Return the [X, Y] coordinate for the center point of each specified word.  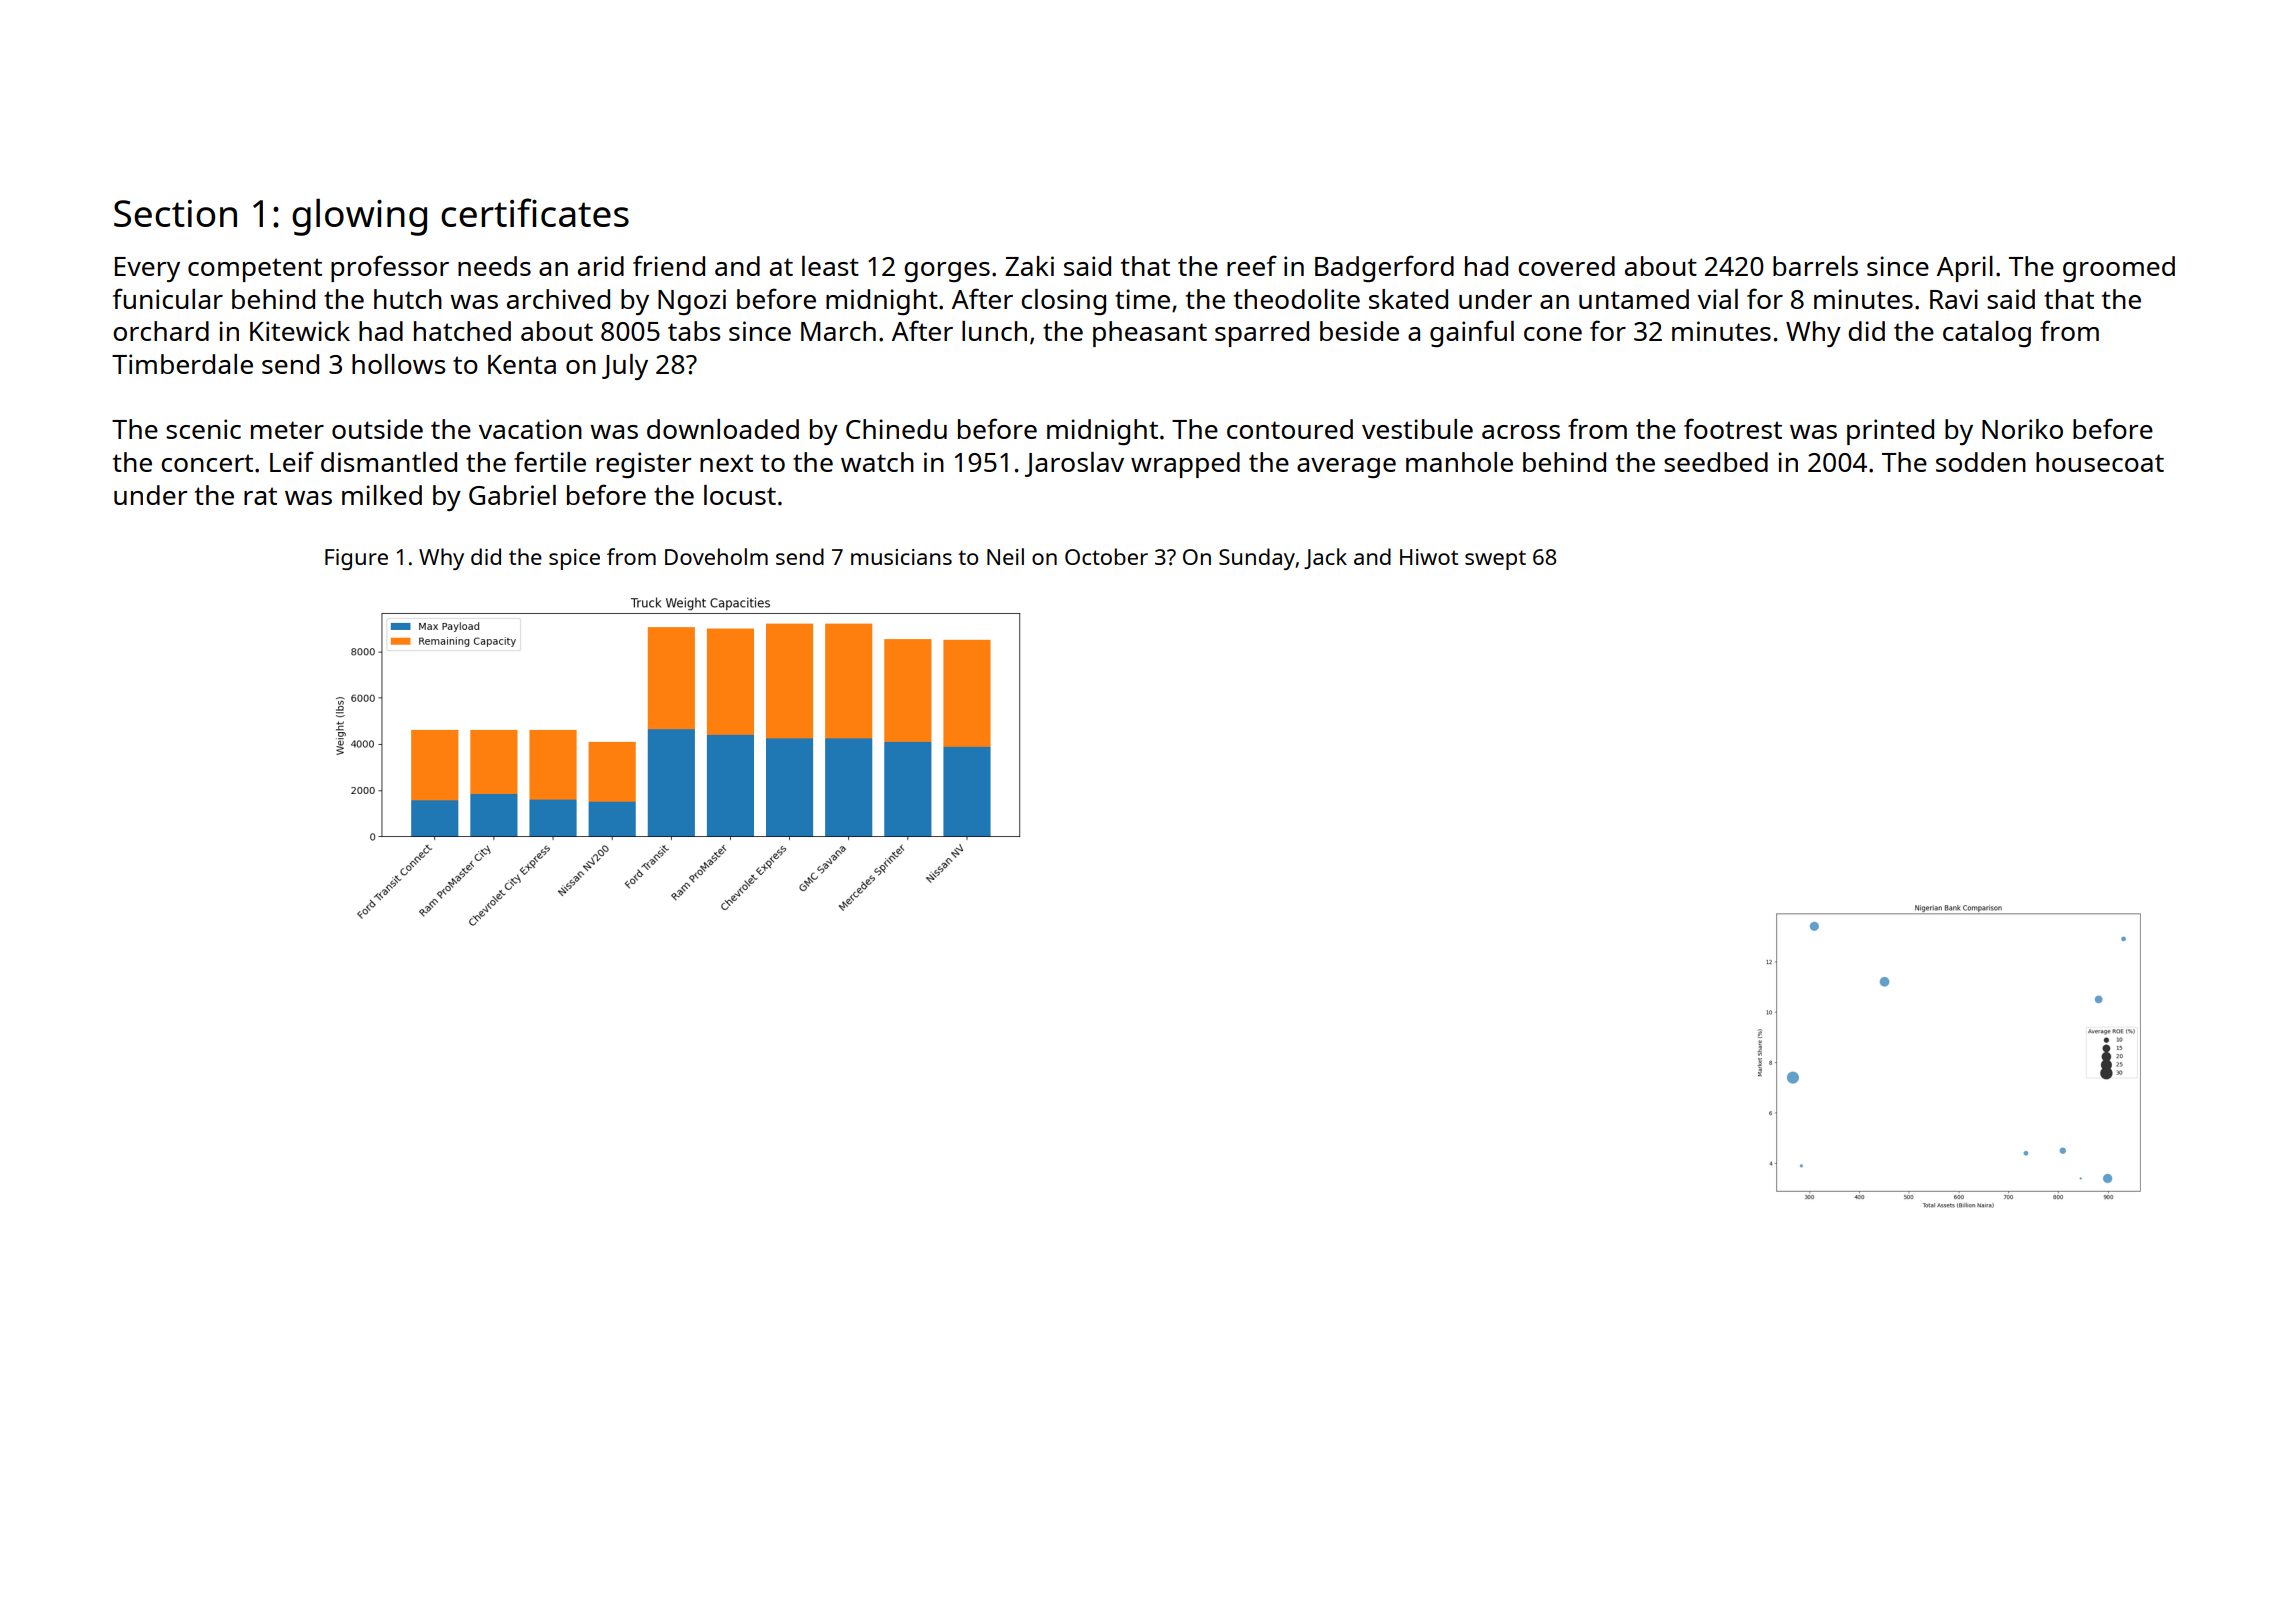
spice [574, 559]
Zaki [1029, 266]
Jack [1325, 558]
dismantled [389, 462]
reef [1252, 265]
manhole [1459, 462]
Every [147, 269]
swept [1495, 560]
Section [175, 213]
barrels [1815, 266]
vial [1718, 299]
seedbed [1716, 462]
